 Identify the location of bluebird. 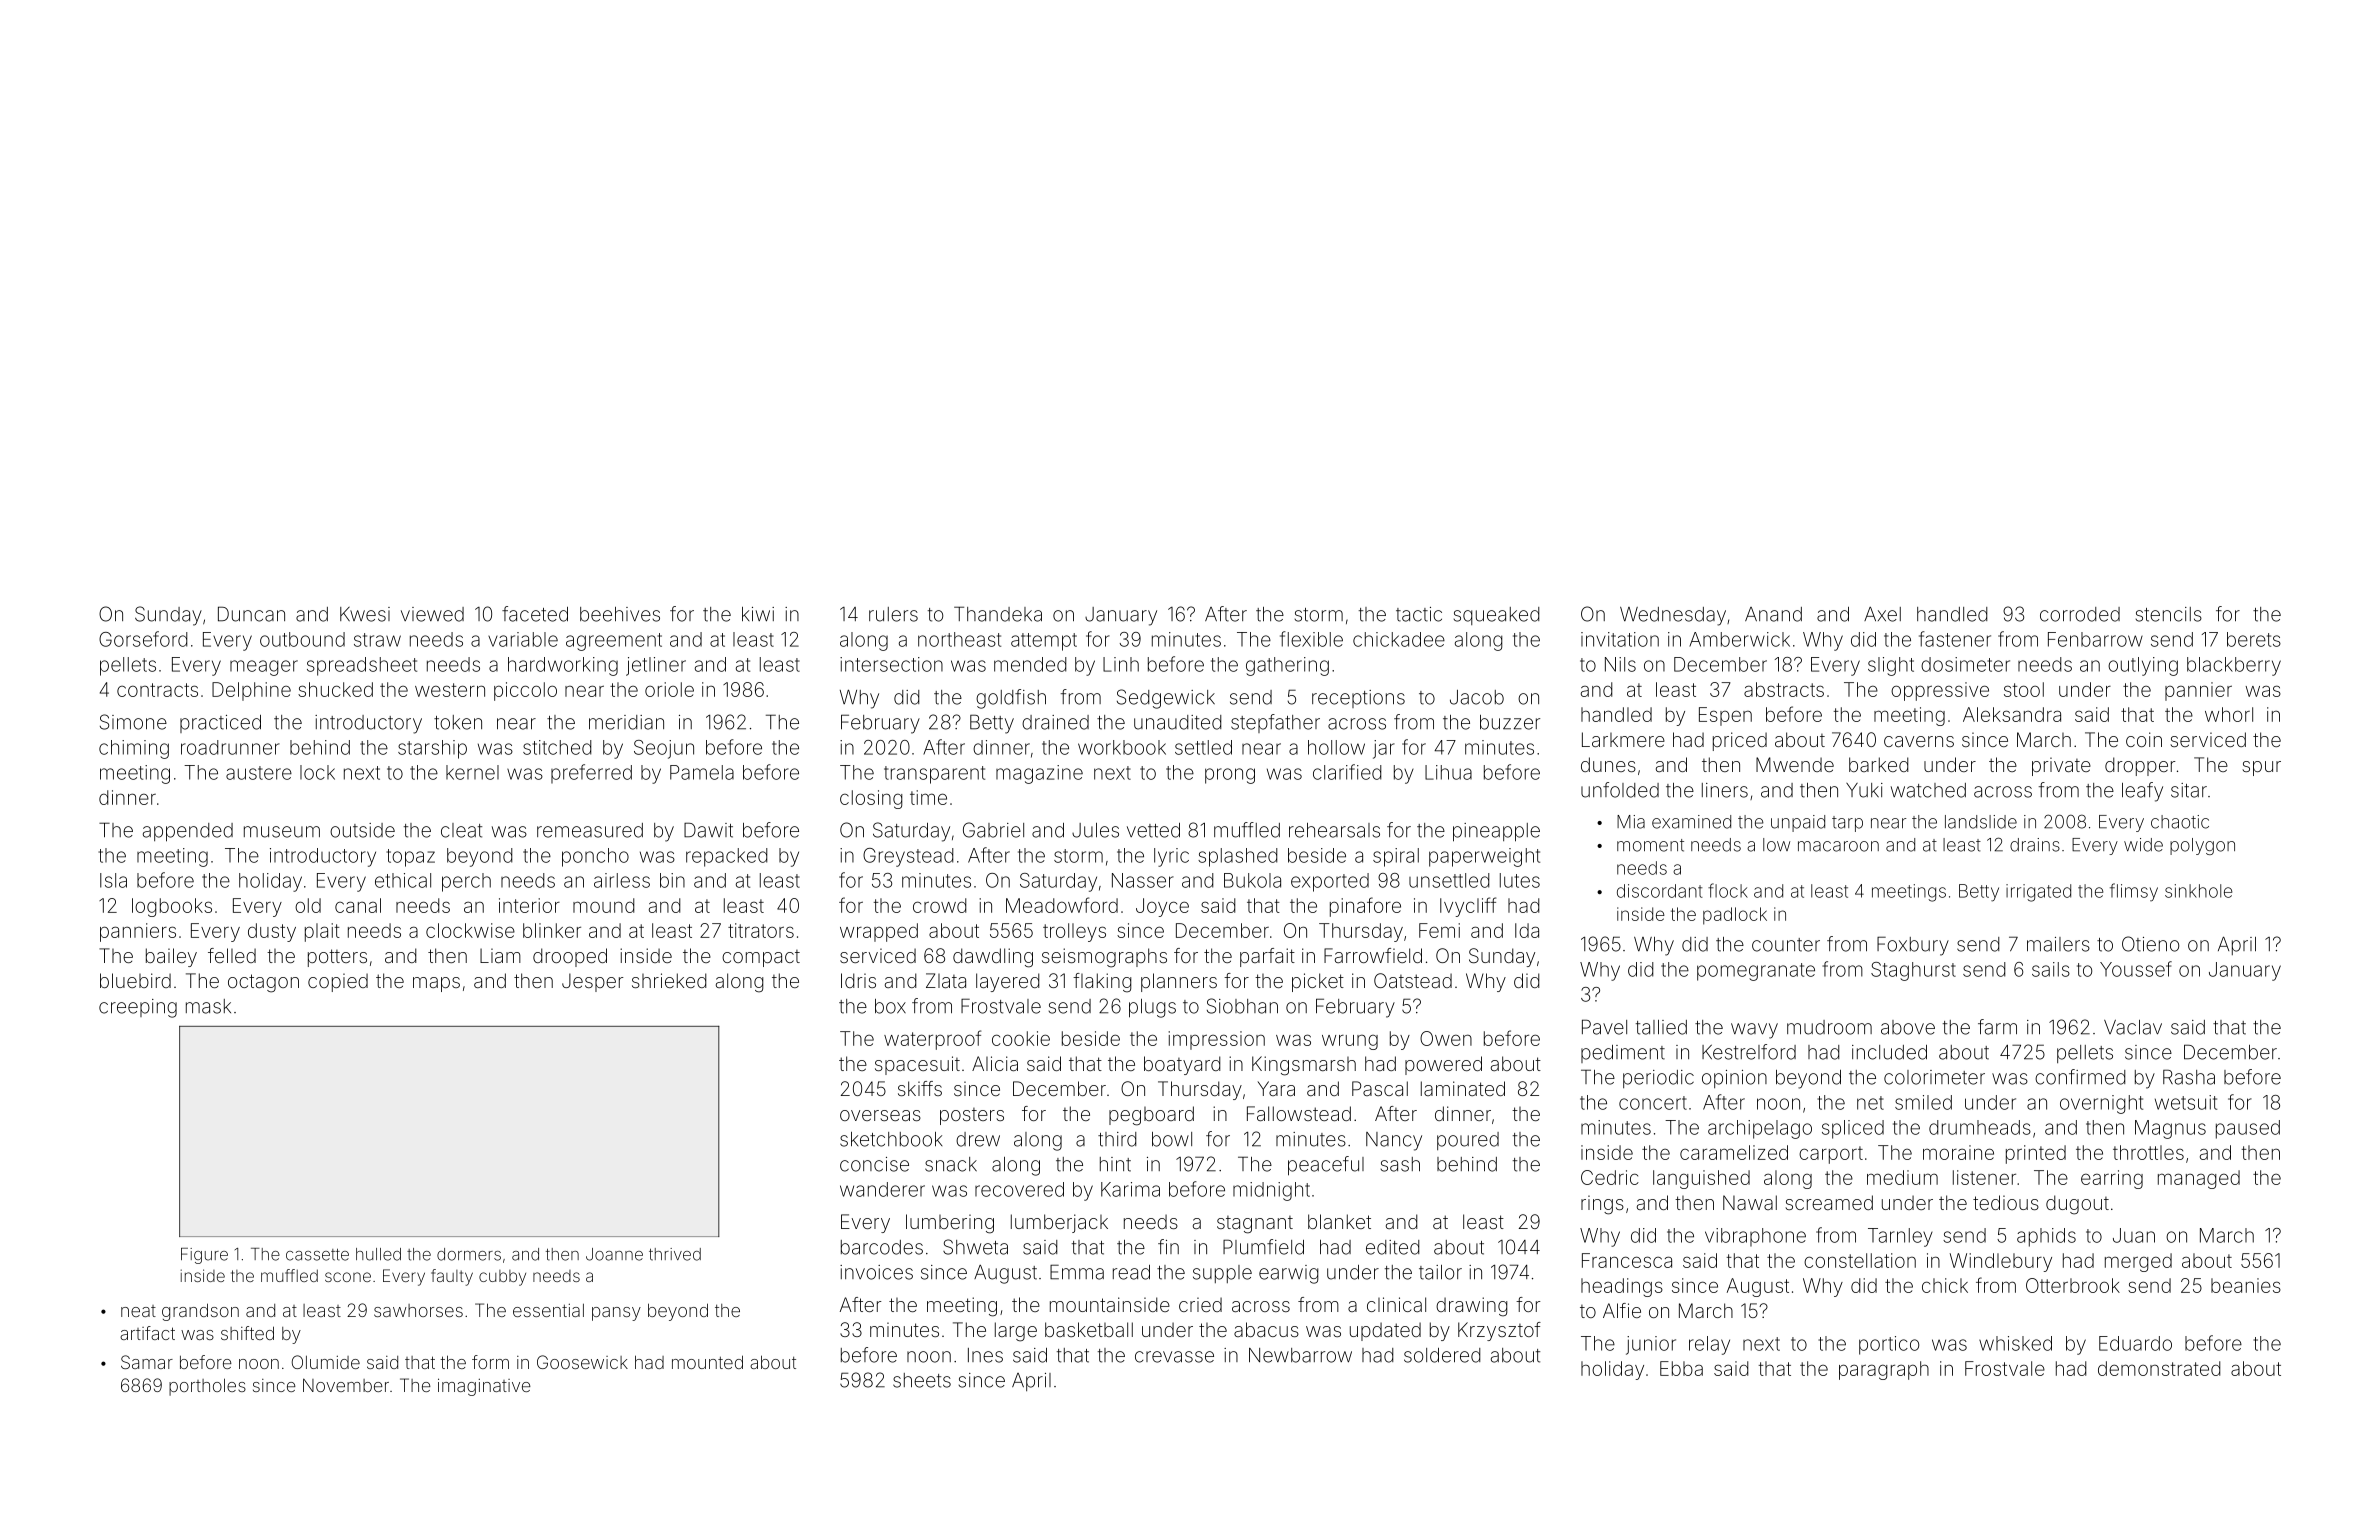
(135, 980).
